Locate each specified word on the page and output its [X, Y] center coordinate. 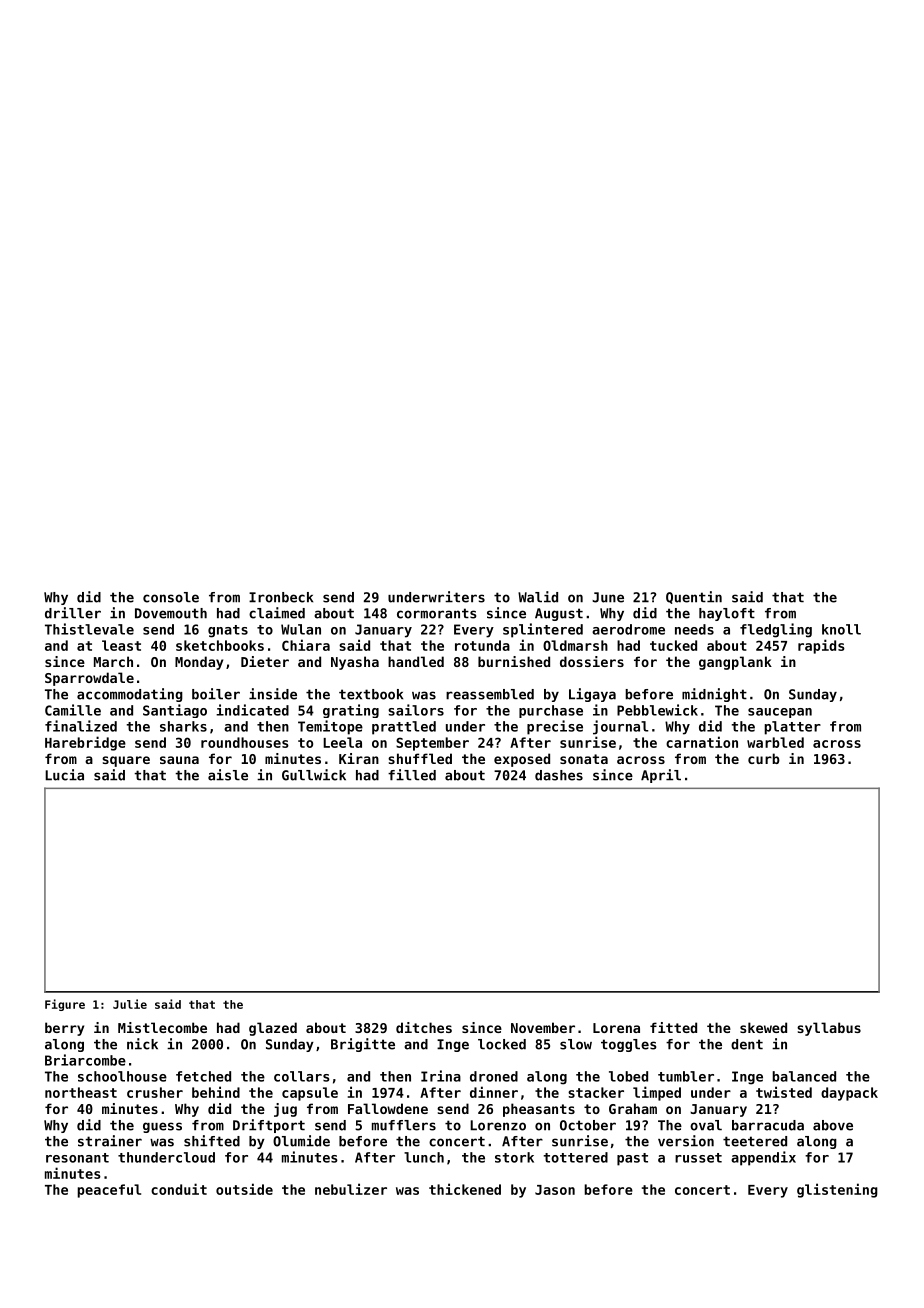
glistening [837, 1190]
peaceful [109, 1191]
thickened [465, 1189]
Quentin [694, 597]
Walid [538, 597]
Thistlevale [89, 629]
